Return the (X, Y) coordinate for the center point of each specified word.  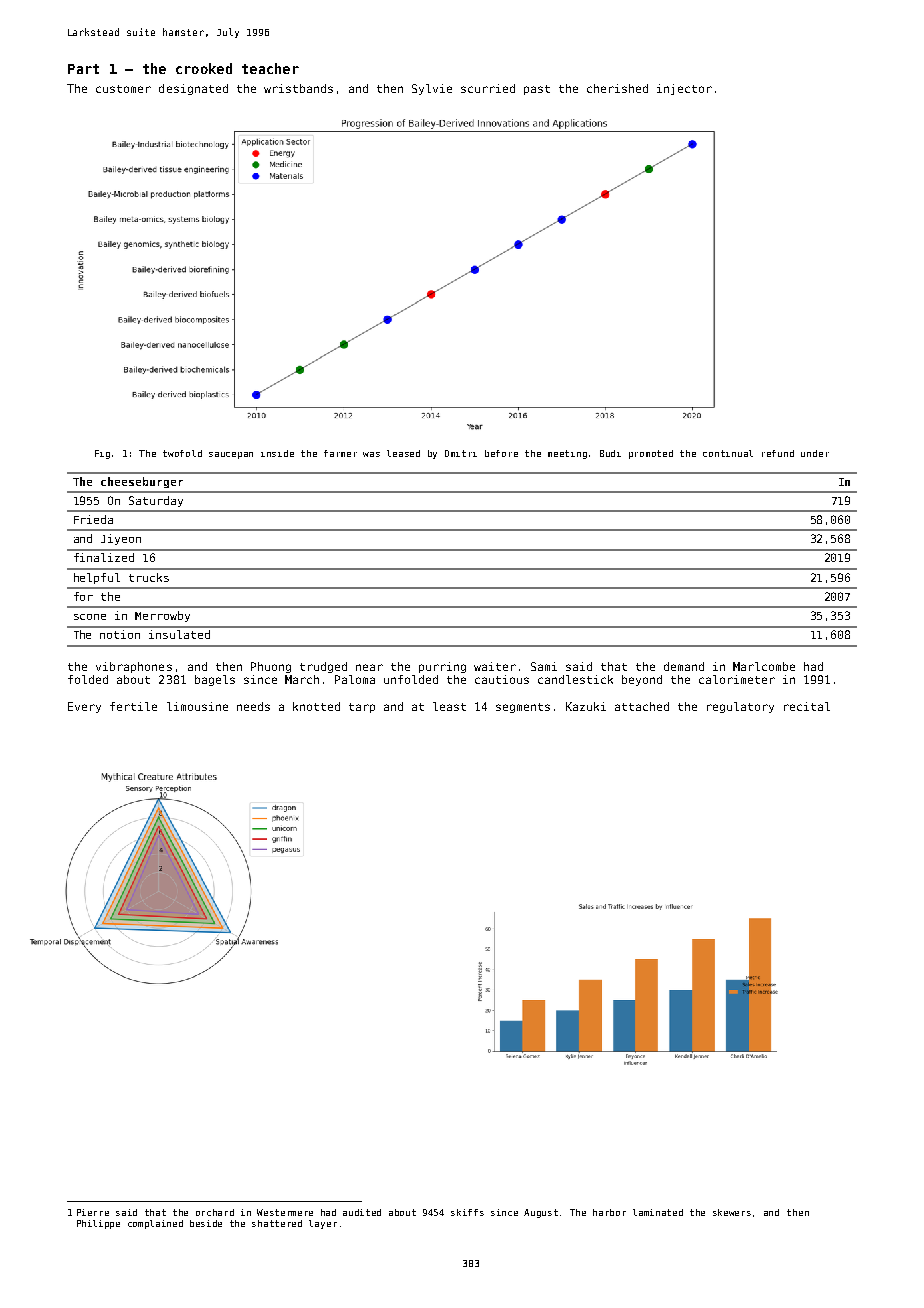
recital (807, 706)
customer (123, 89)
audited (362, 1212)
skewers (732, 1212)
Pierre (93, 1212)
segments (523, 708)
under (815, 453)
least (449, 706)
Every (84, 707)
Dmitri (461, 453)
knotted (316, 706)
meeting (567, 454)
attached (642, 706)
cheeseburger (142, 482)
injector (684, 89)
